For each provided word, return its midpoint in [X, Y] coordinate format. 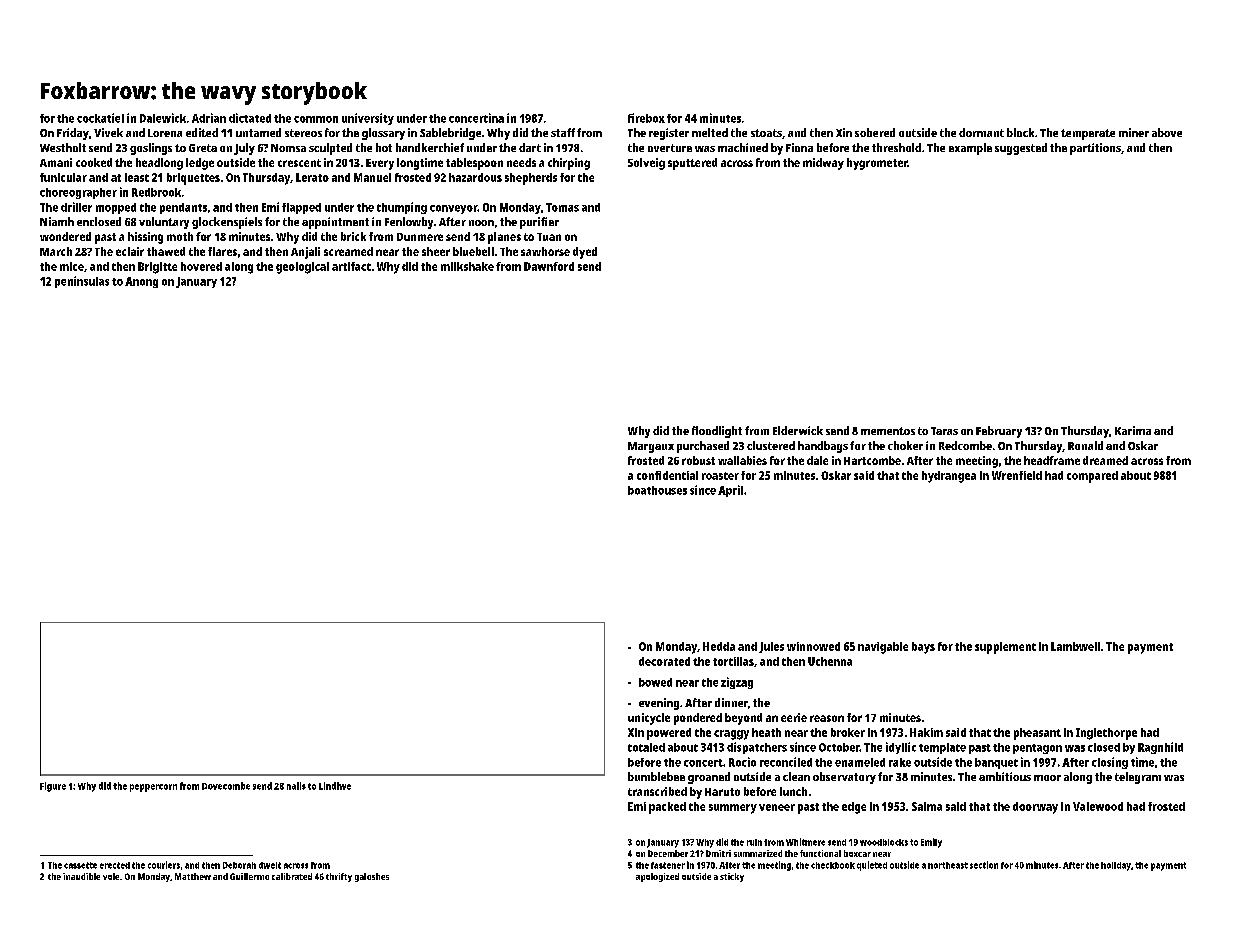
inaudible [81, 876]
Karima [1133, 430]
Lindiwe [335, 786]
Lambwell [1075, 646]
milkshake [467, 266]
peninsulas [82, 282]
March [56, 251]
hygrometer [877, 164]
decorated [664, 661]
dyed [585, 253]
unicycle [649, 719]
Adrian [209, 118]
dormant [981, 132]
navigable [883, 648]
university [368, 119]
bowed [655, 682]
